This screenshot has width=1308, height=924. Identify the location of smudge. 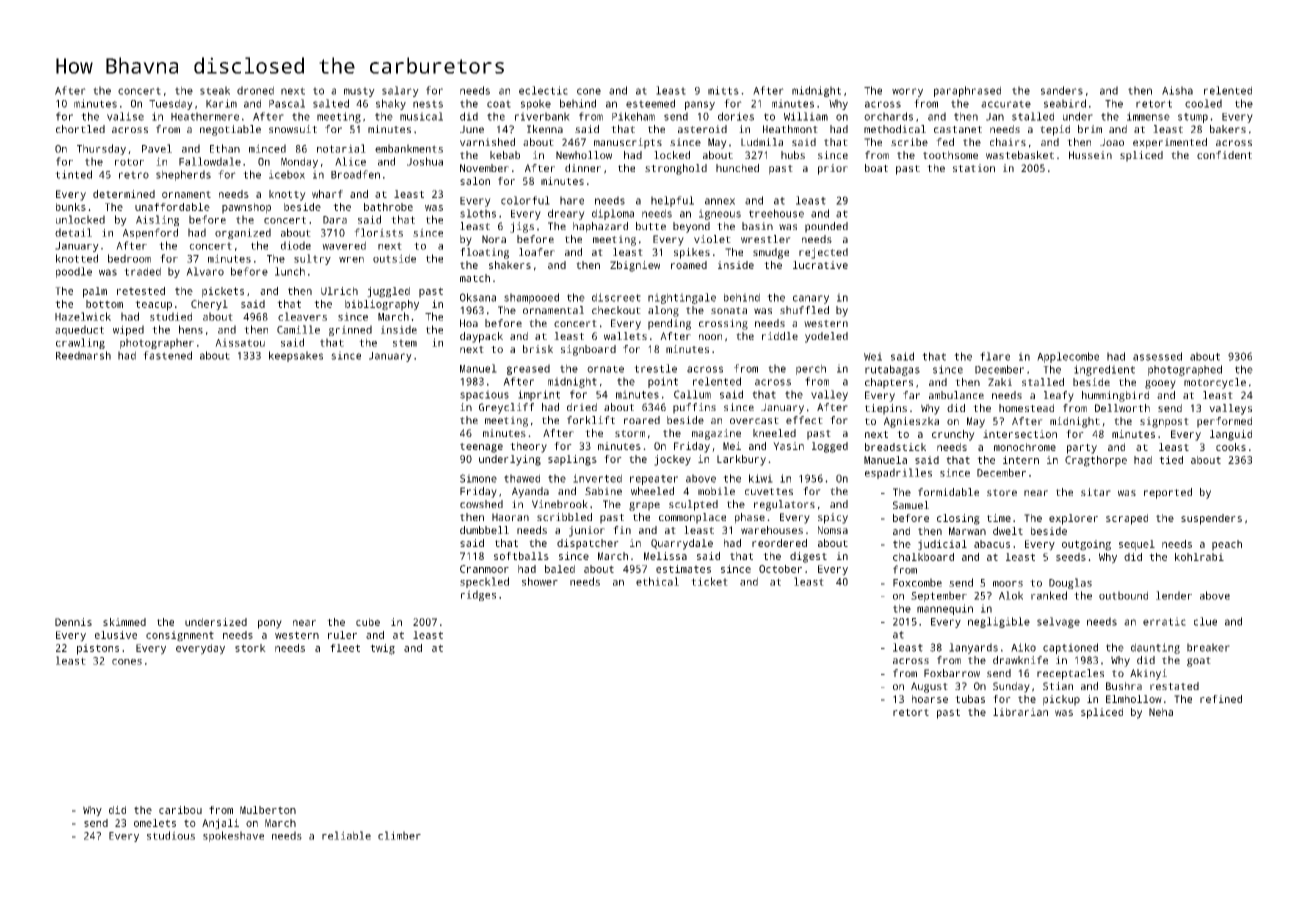
(771, 253).
